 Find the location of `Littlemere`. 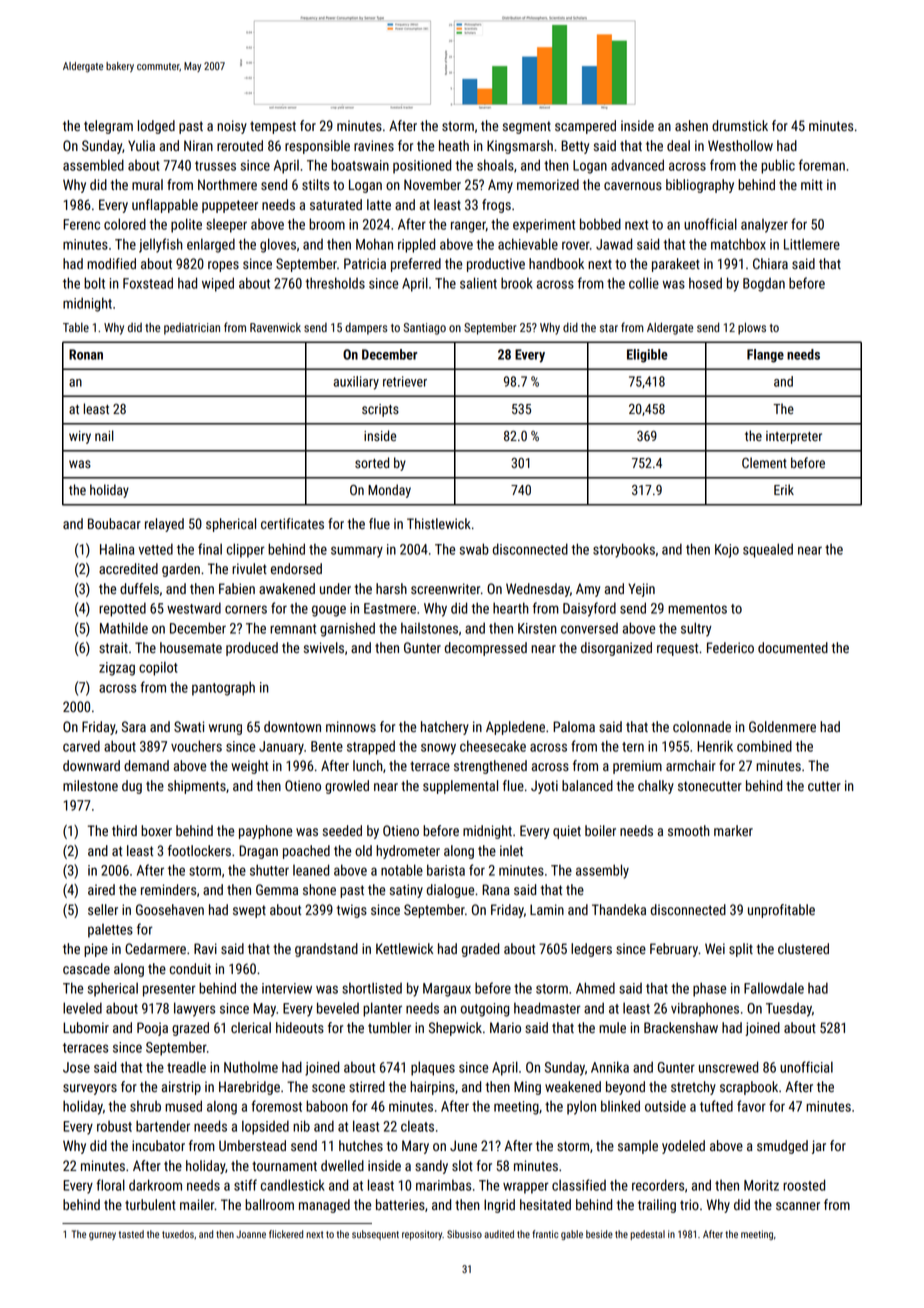

Littlemere is located at coordinates (812, 244).
